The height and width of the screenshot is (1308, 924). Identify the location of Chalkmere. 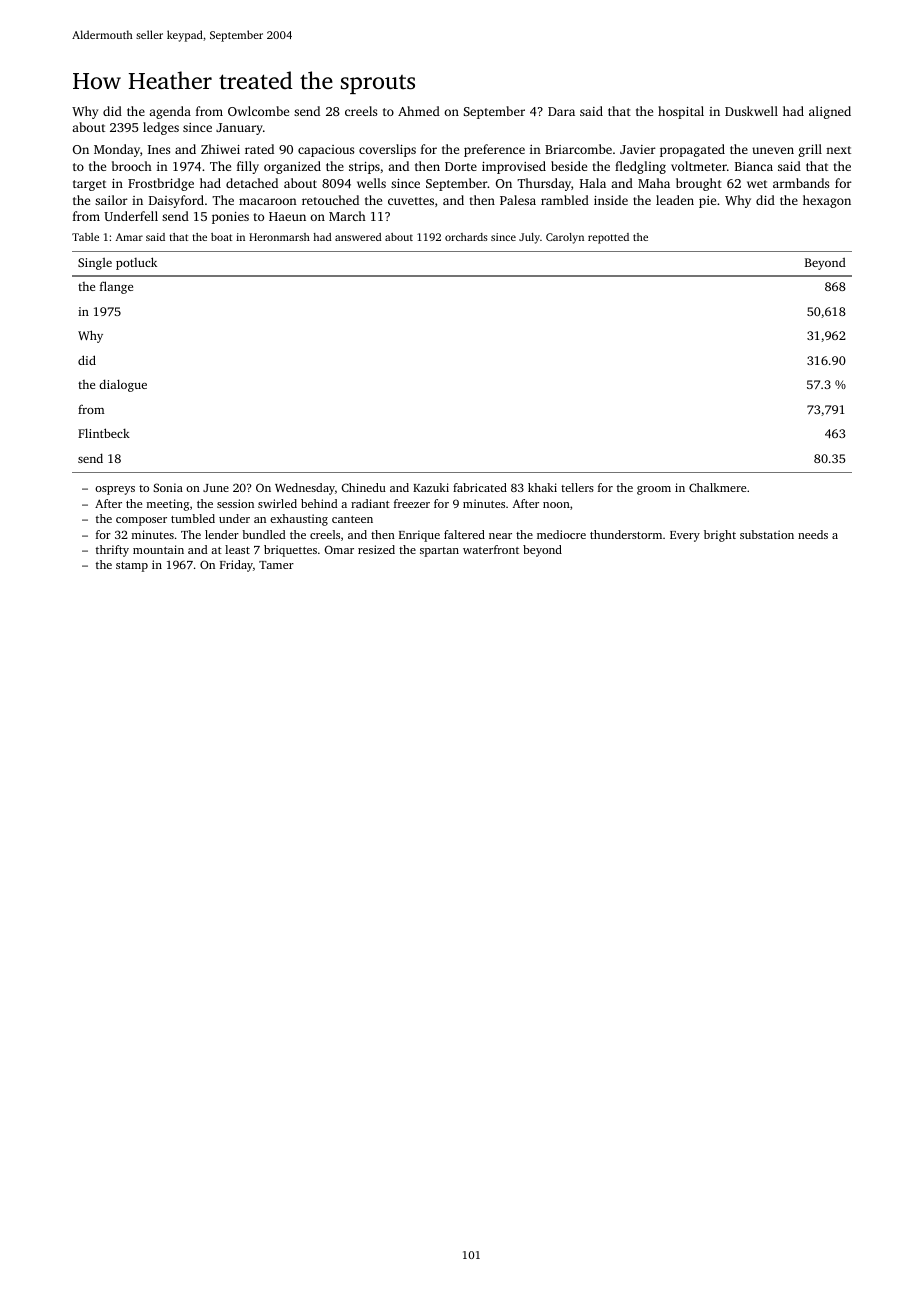
(717, 487).
